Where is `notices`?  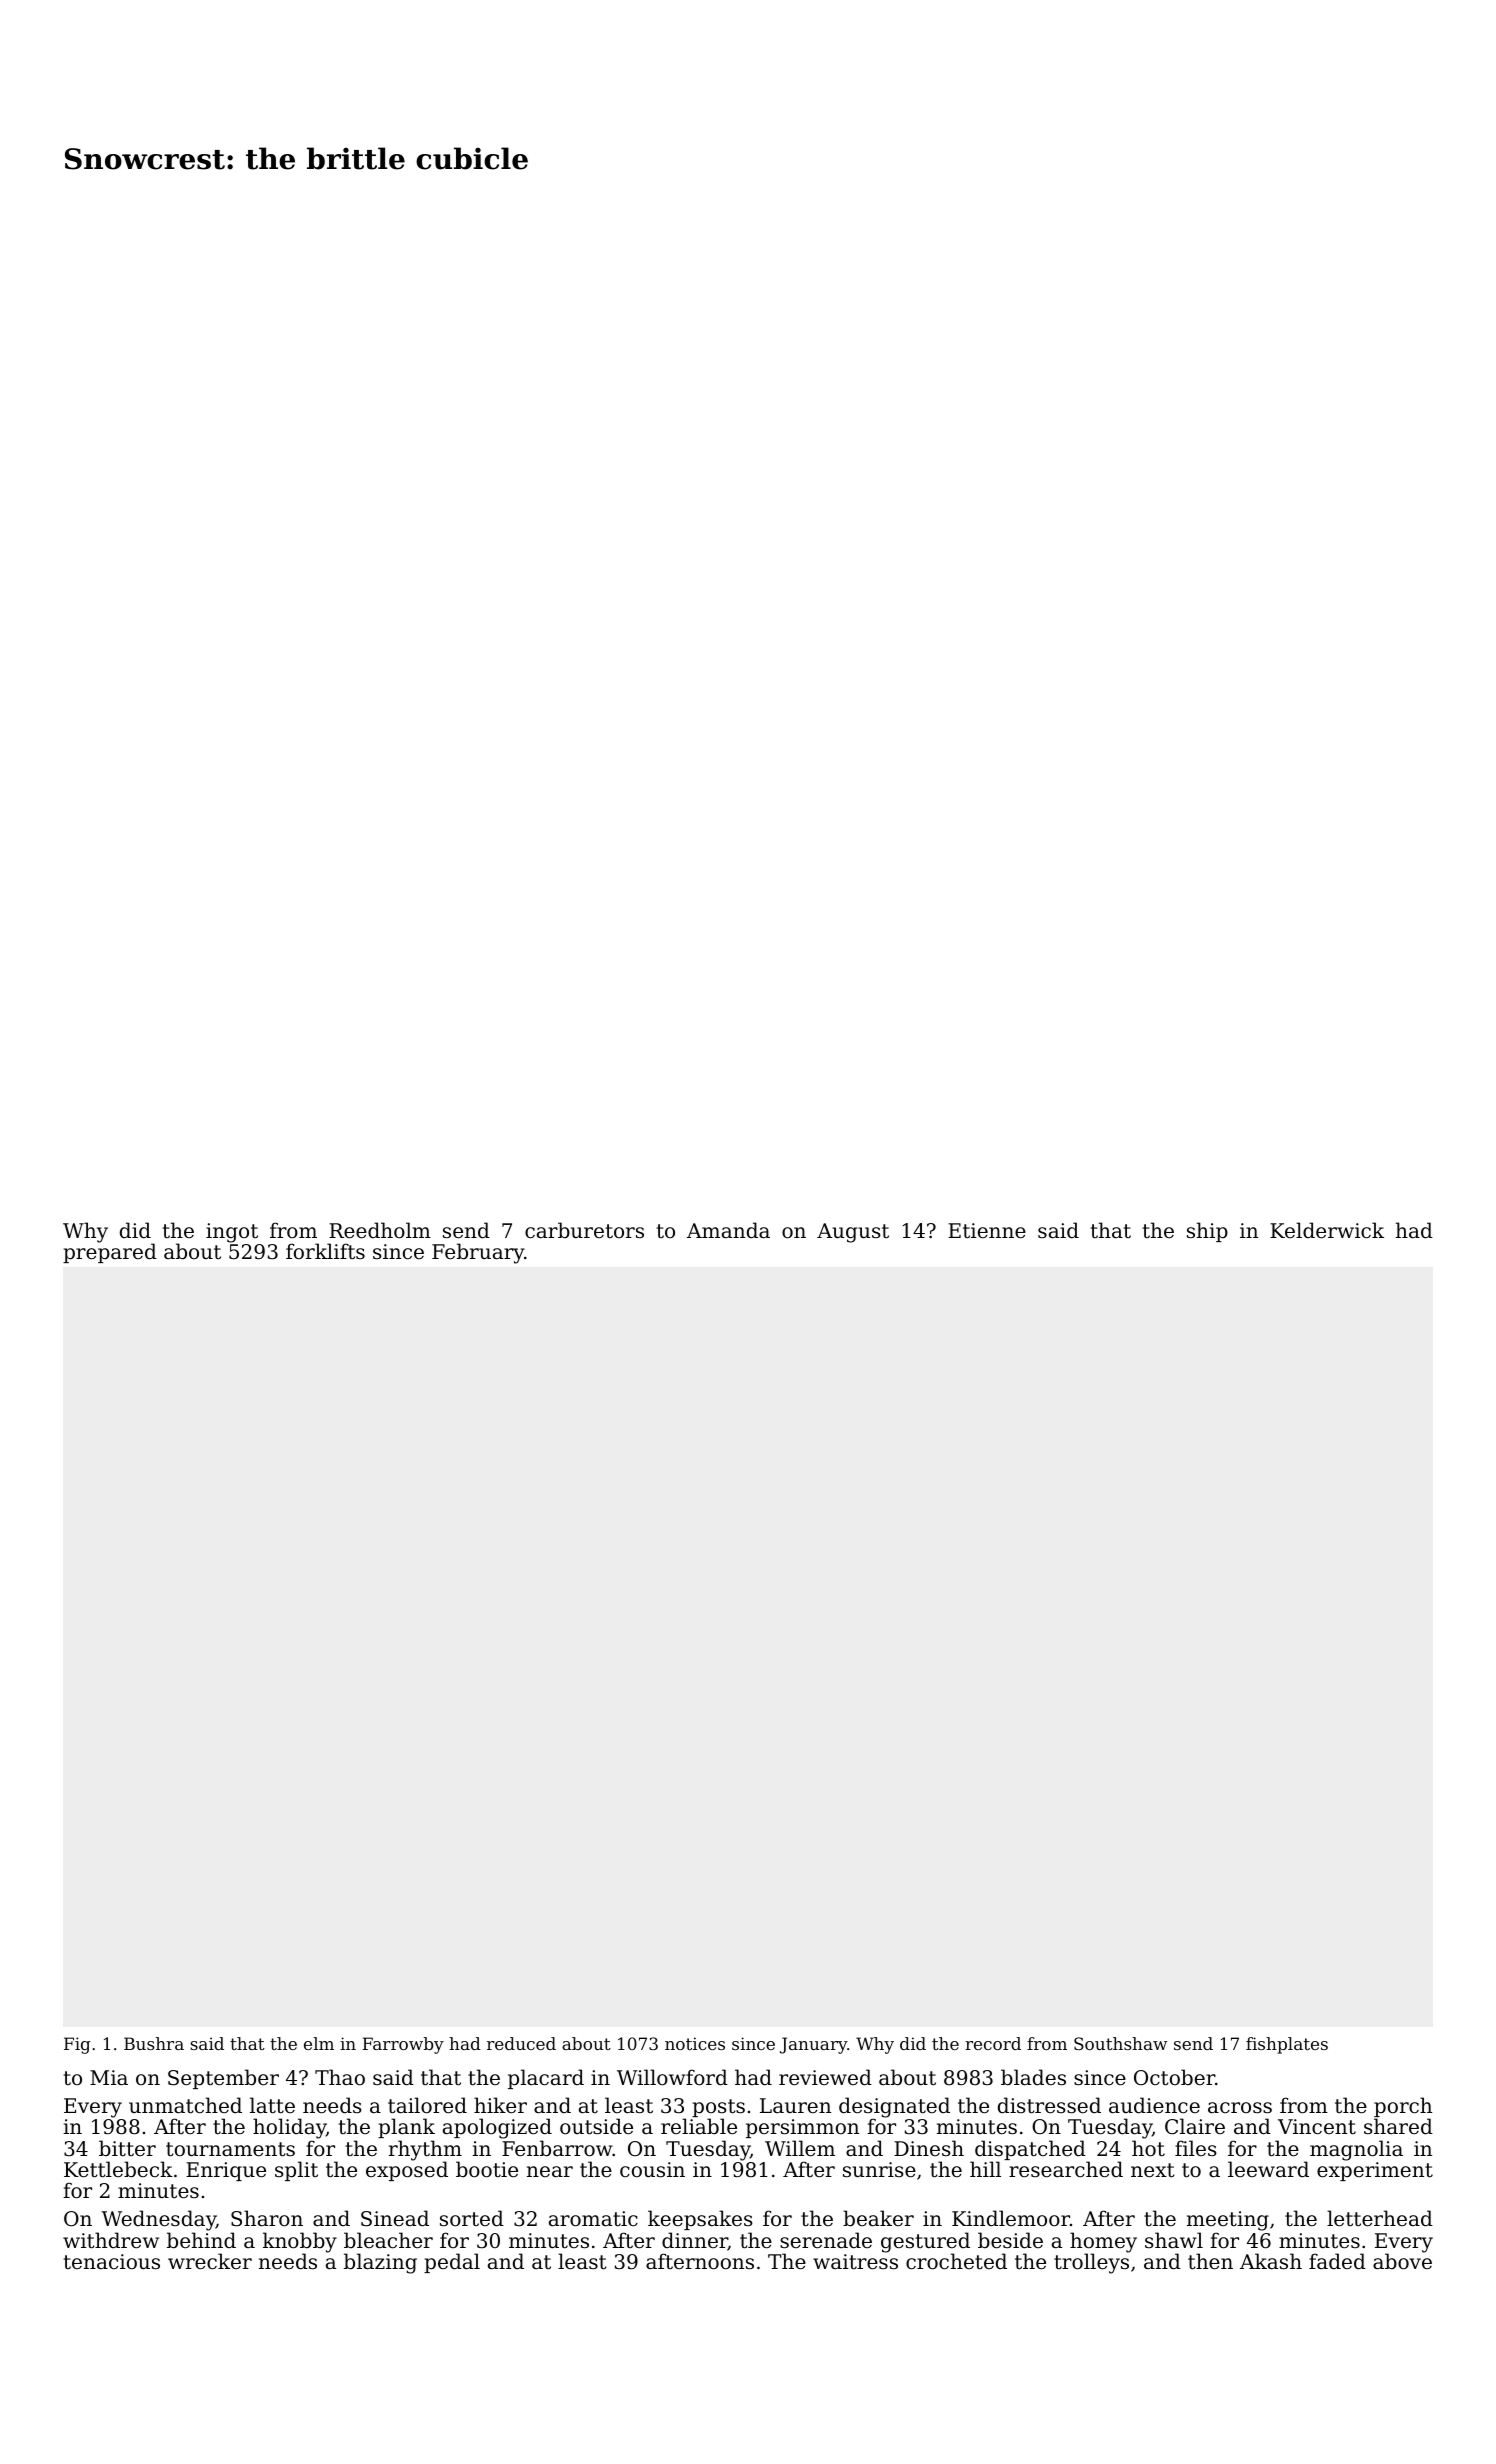
notices is located at coordinates (695, 2043).
